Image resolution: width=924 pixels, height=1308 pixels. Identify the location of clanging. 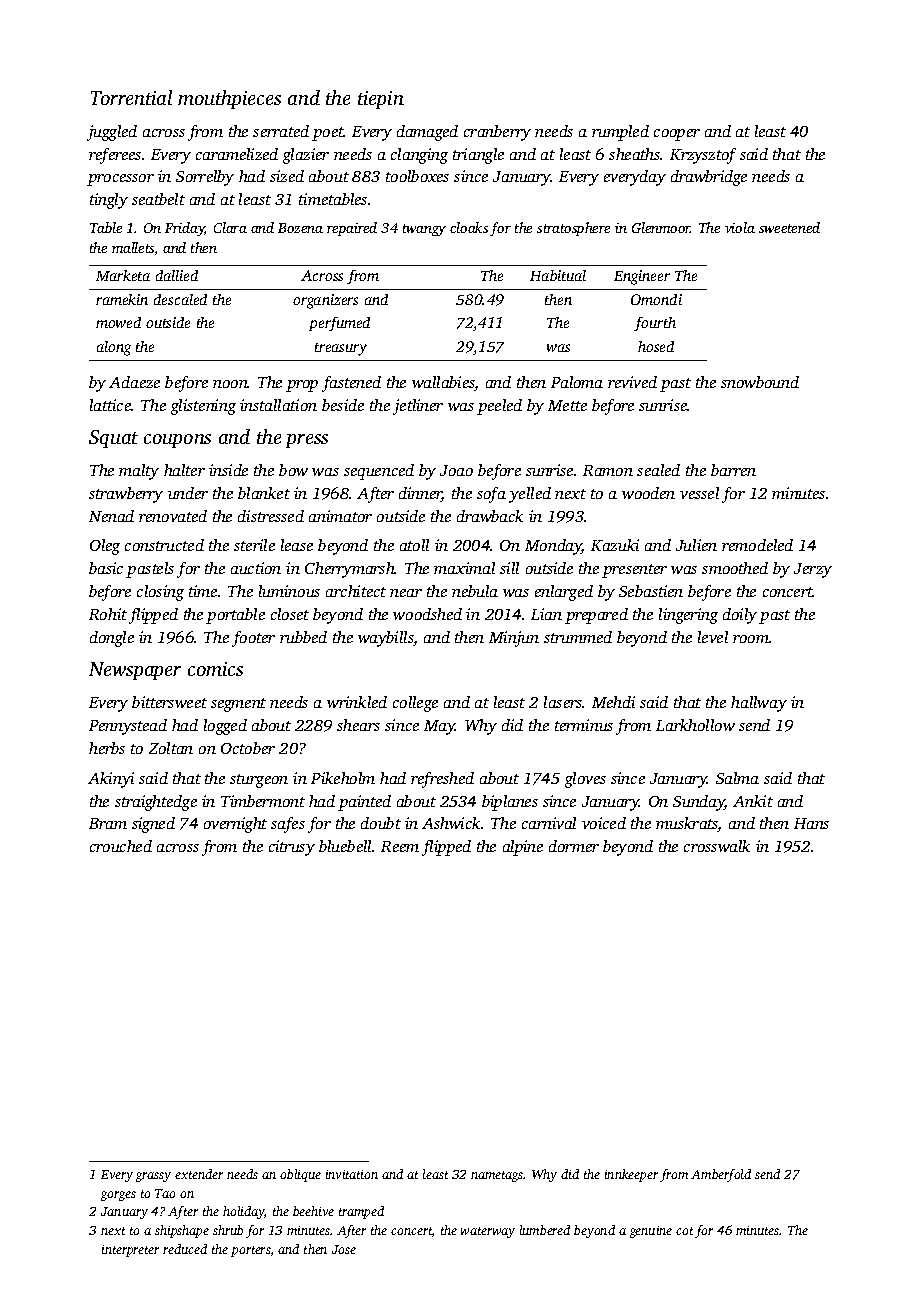
(419, 156).
